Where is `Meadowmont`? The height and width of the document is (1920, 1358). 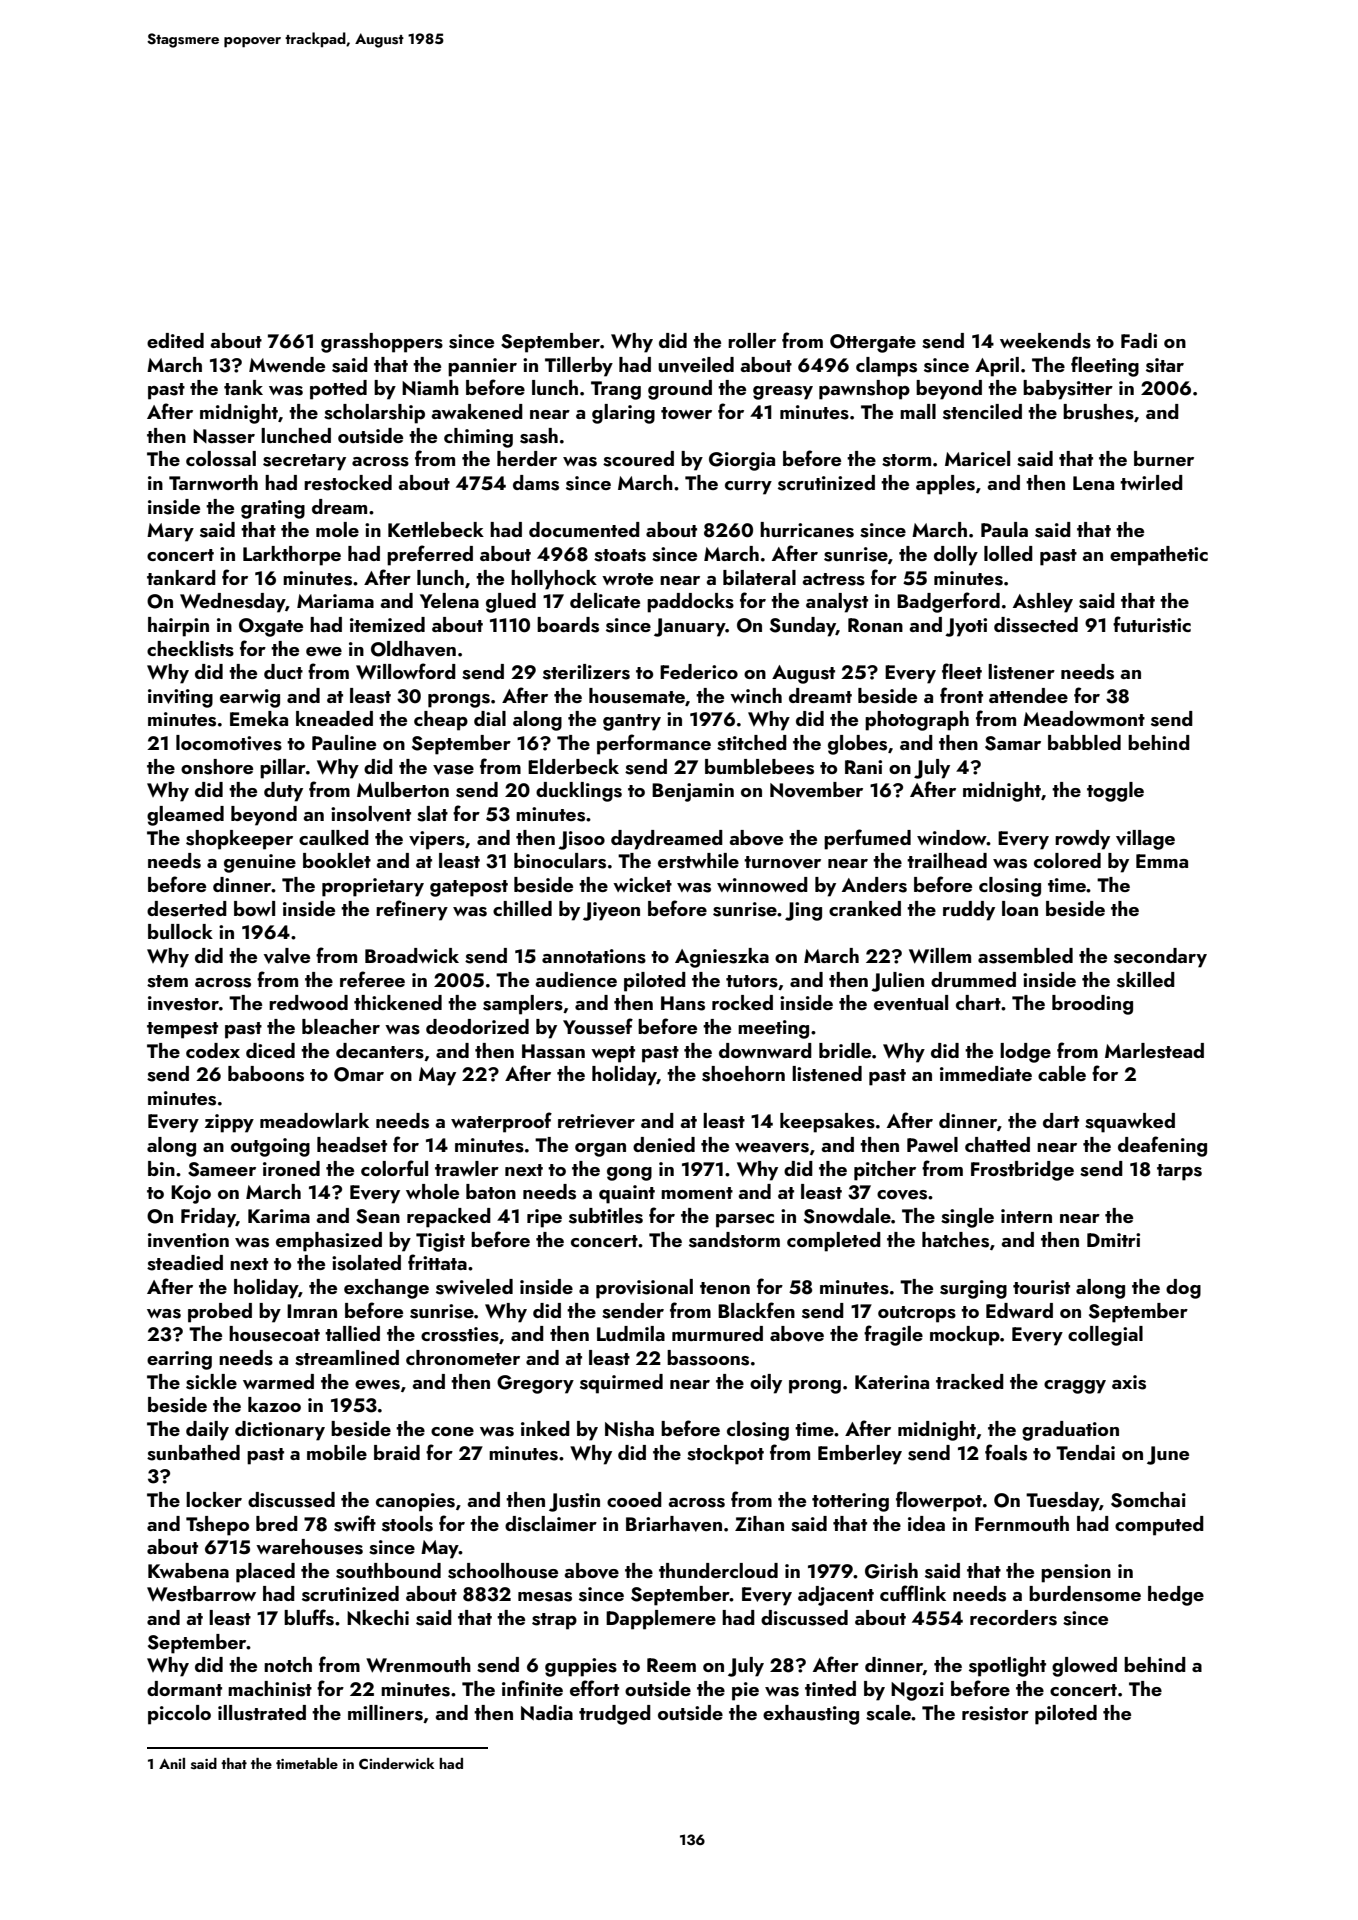 Meadowmont is located at coordinates (1084, 718).
